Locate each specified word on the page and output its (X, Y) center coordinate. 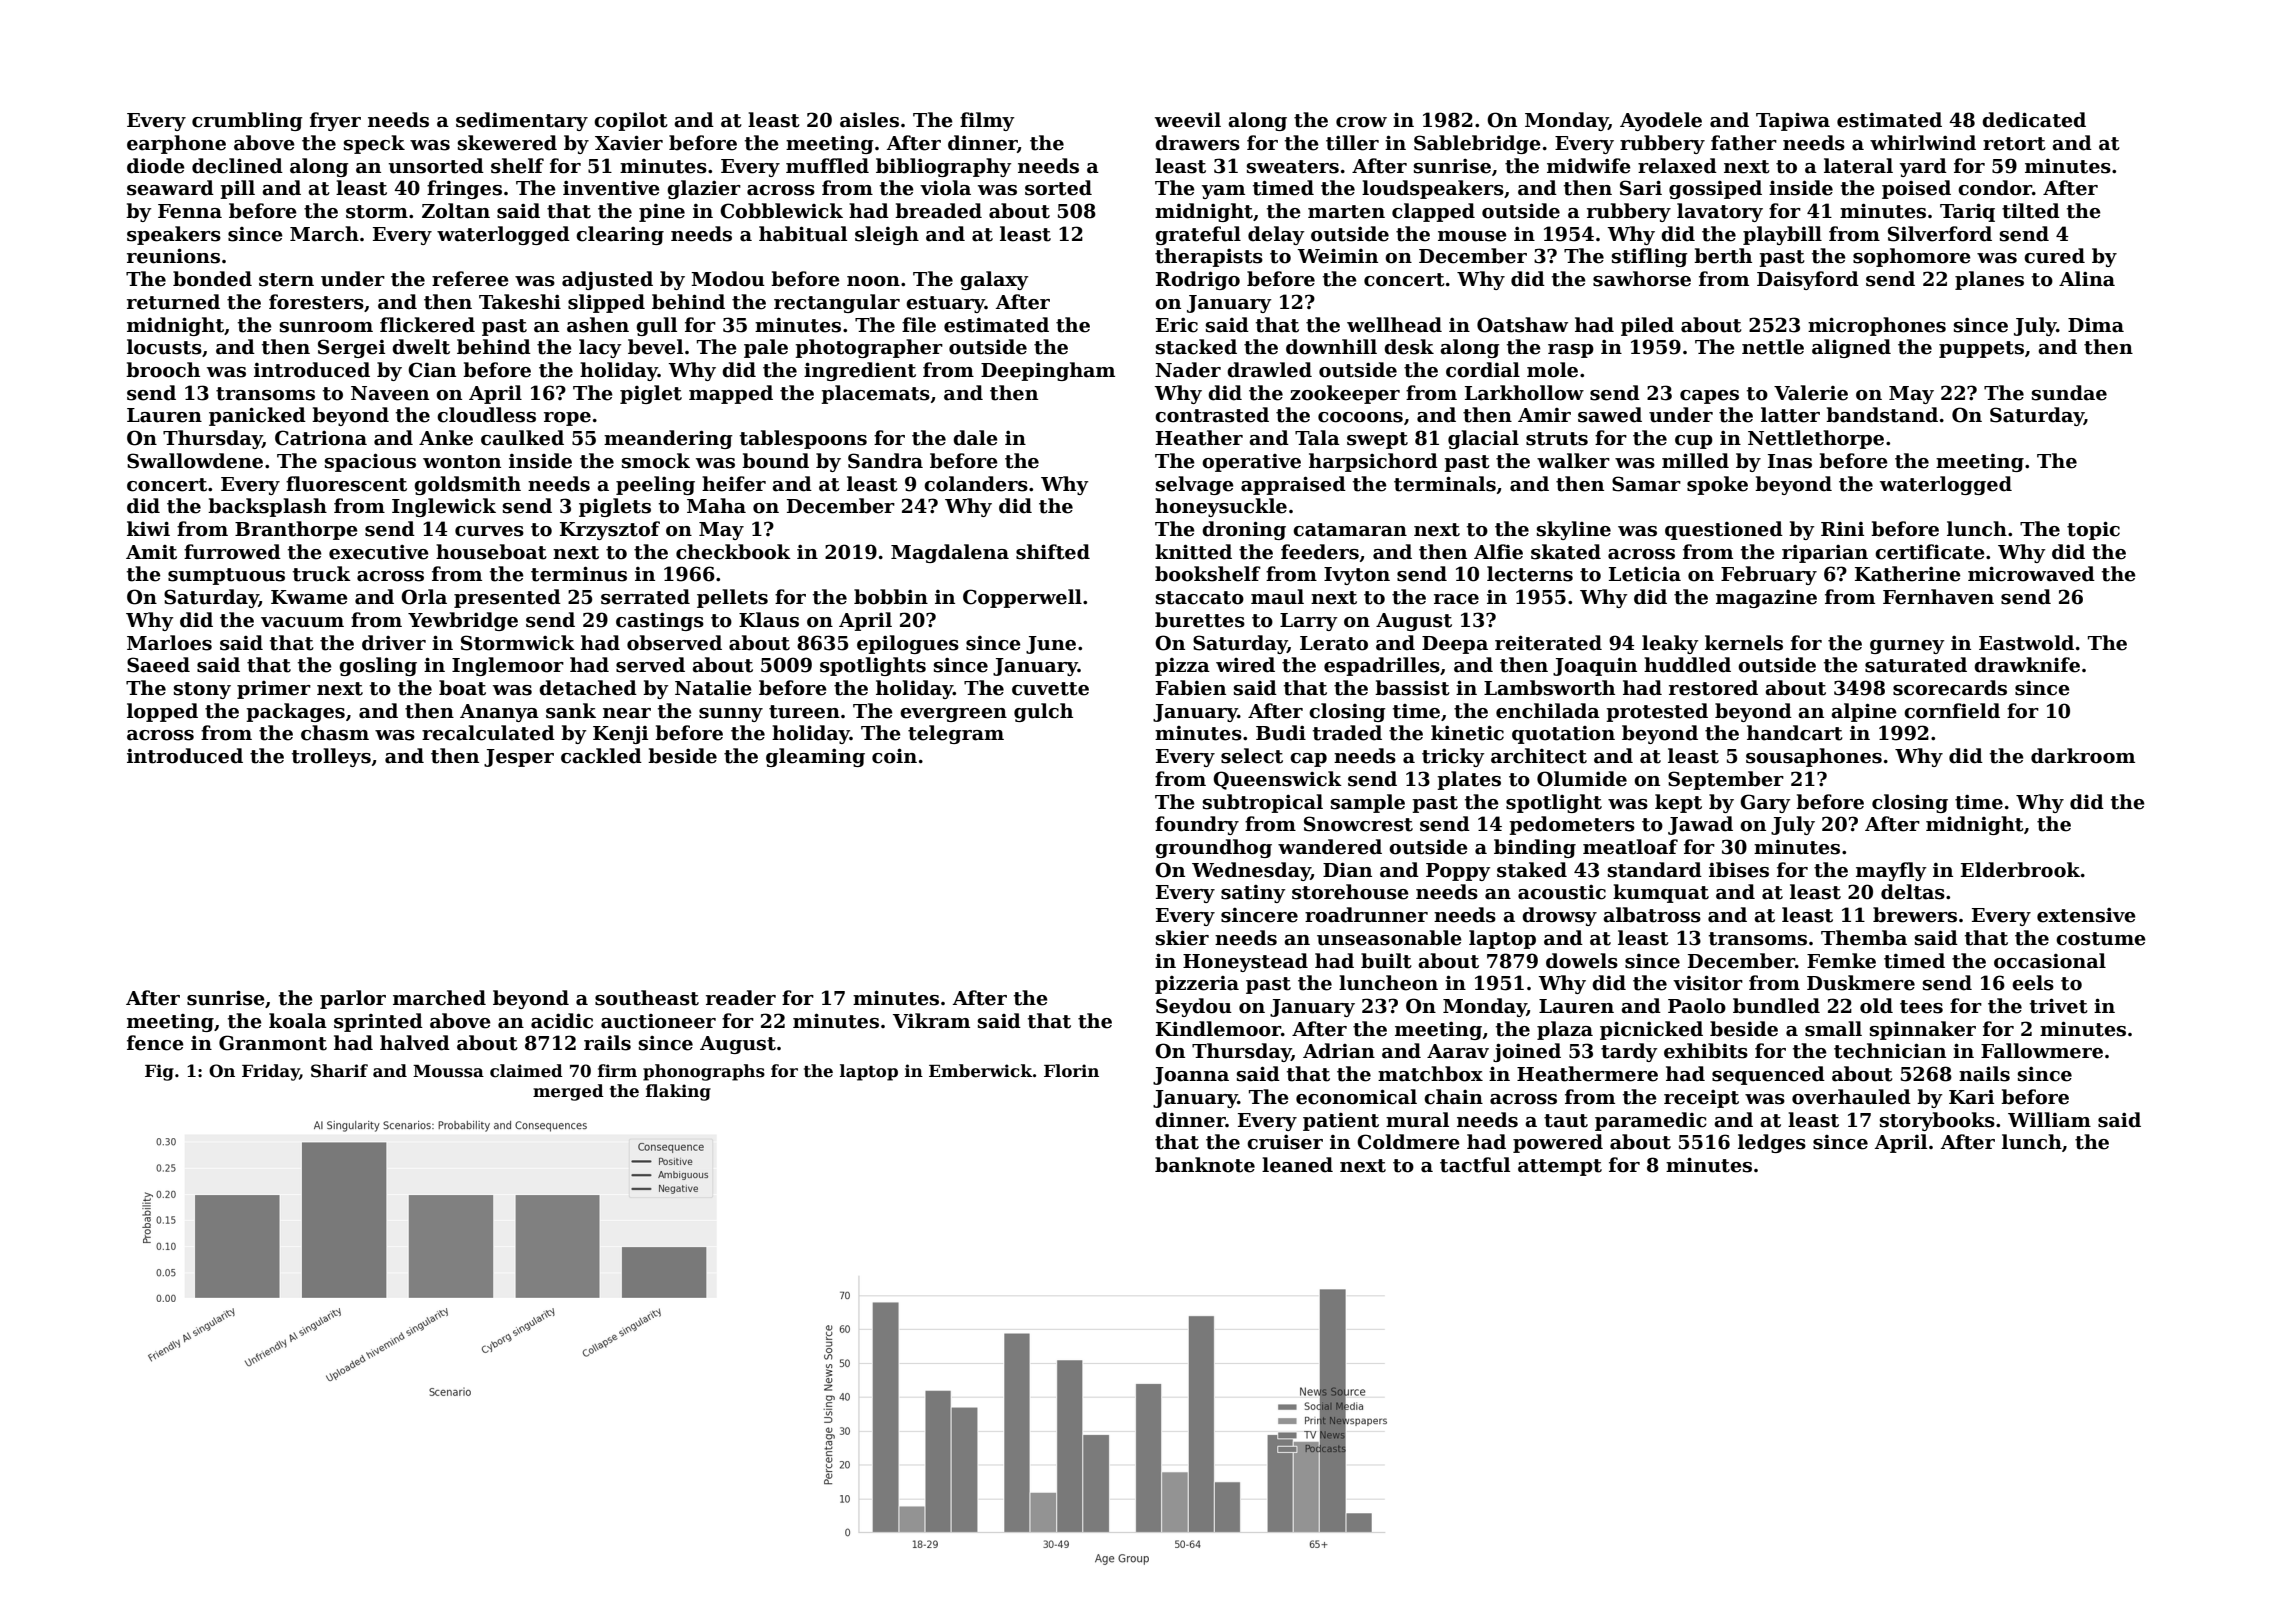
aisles (869, 120)
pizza (1182, 667)
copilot (631, 121)
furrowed (232, 552)
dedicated (2034, 120)
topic (2093, 530)
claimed (526, 1071)
